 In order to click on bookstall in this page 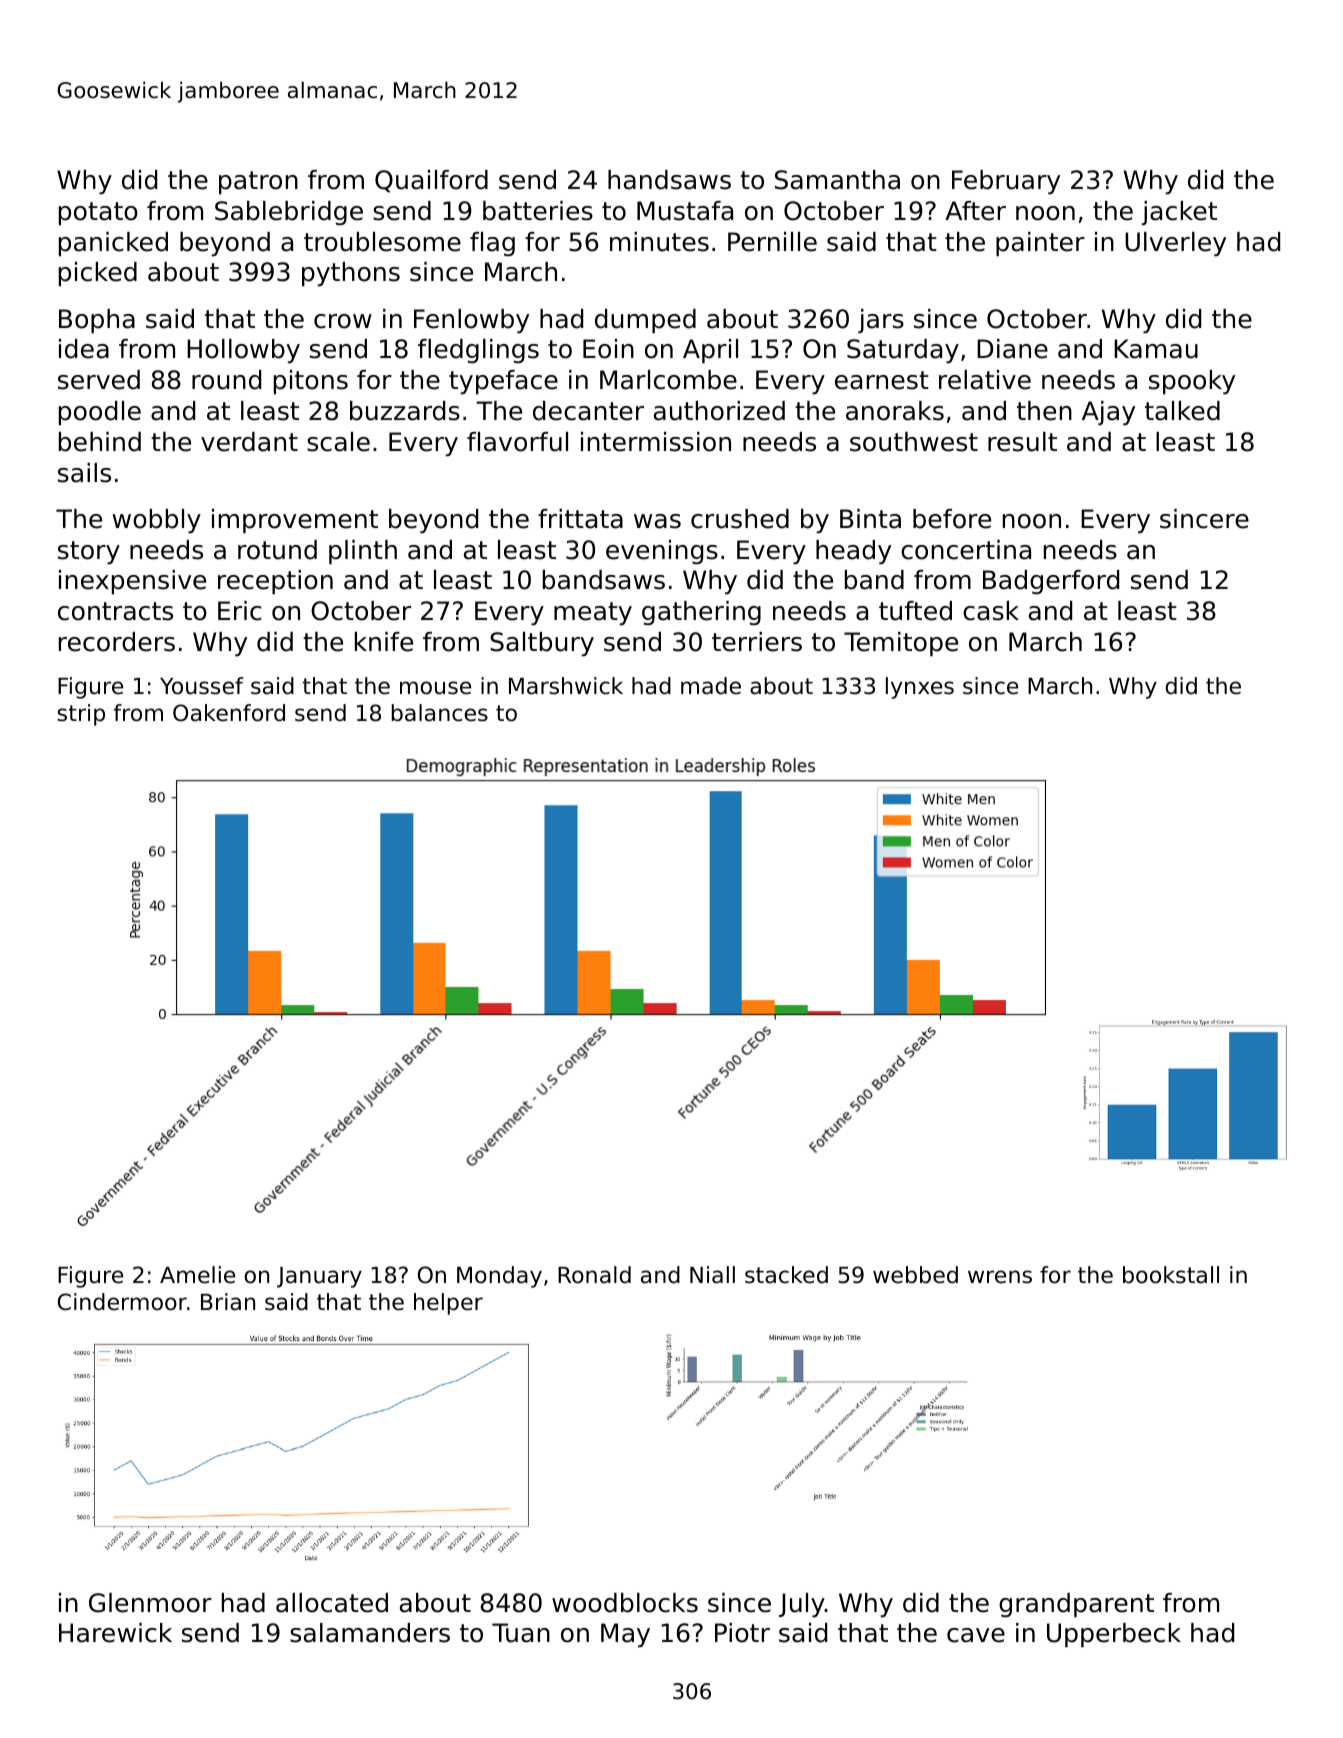, I will do `click(1171, 1275)`.
